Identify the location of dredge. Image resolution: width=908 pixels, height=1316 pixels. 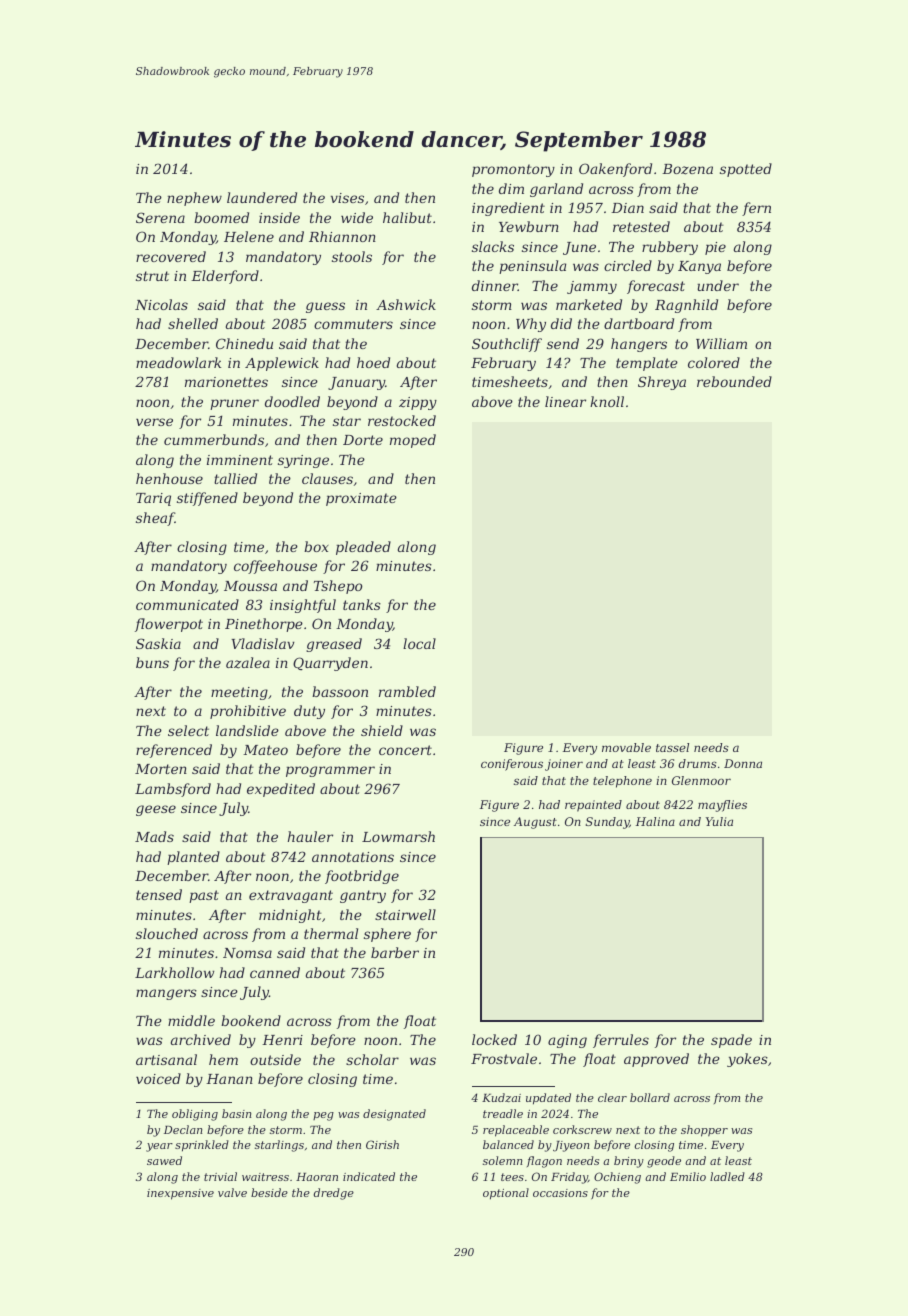
(334, 1194).
